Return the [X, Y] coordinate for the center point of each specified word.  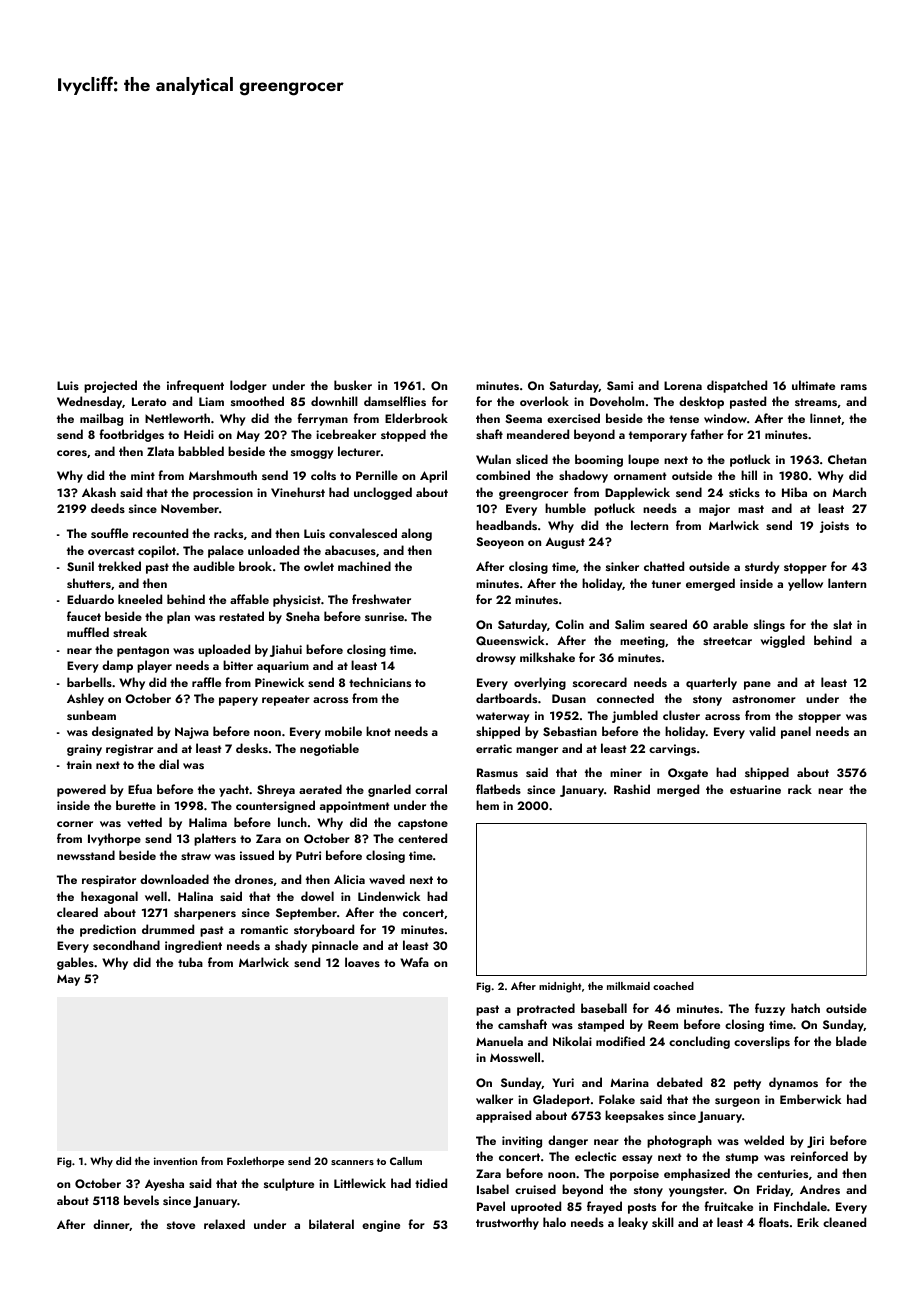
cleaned [844, 1222]
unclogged [383, 493]
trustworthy [507, 1223]
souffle [109, 533]
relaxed [224, 1224]
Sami [620, 386]
